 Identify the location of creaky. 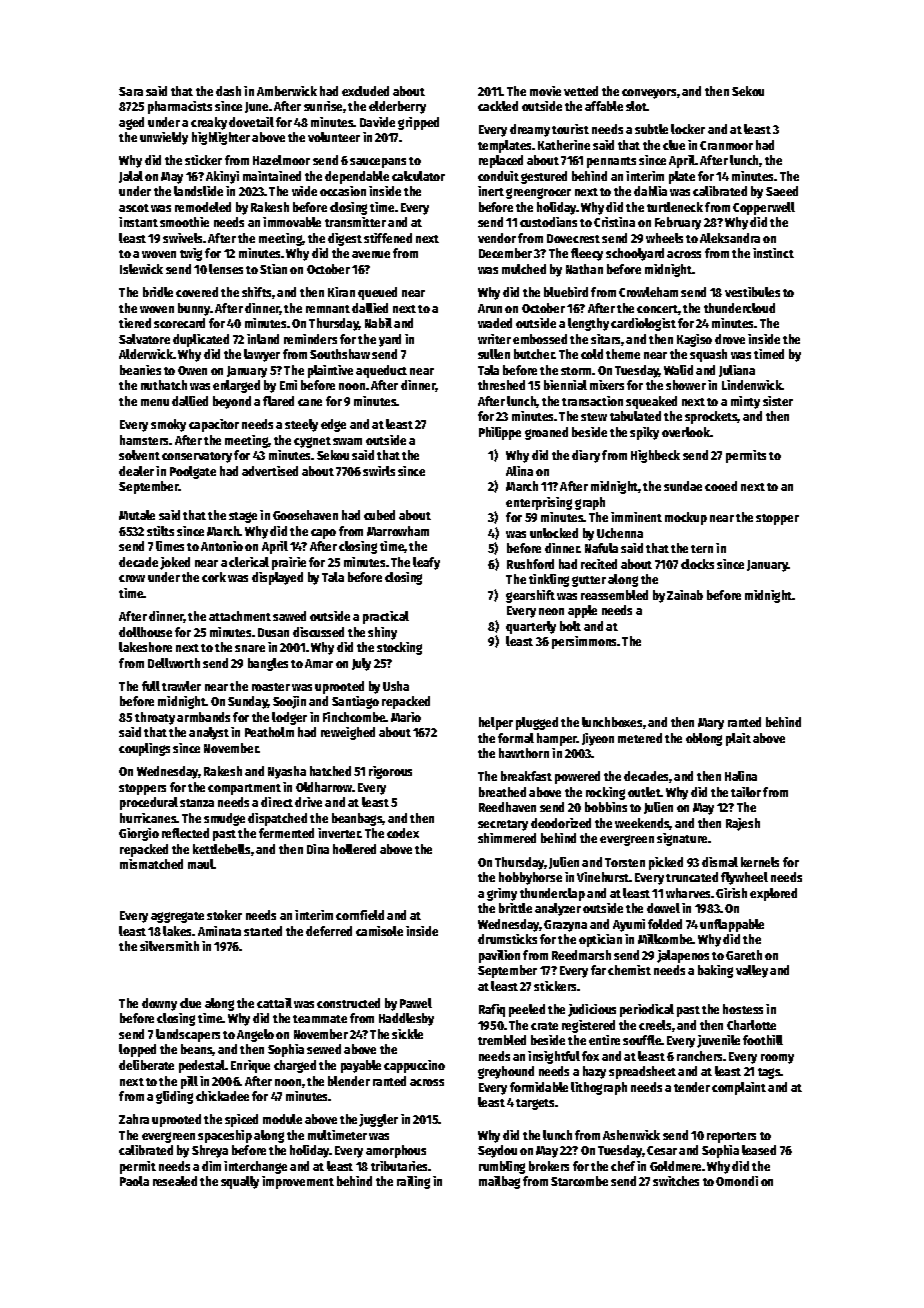
(209, 123).
